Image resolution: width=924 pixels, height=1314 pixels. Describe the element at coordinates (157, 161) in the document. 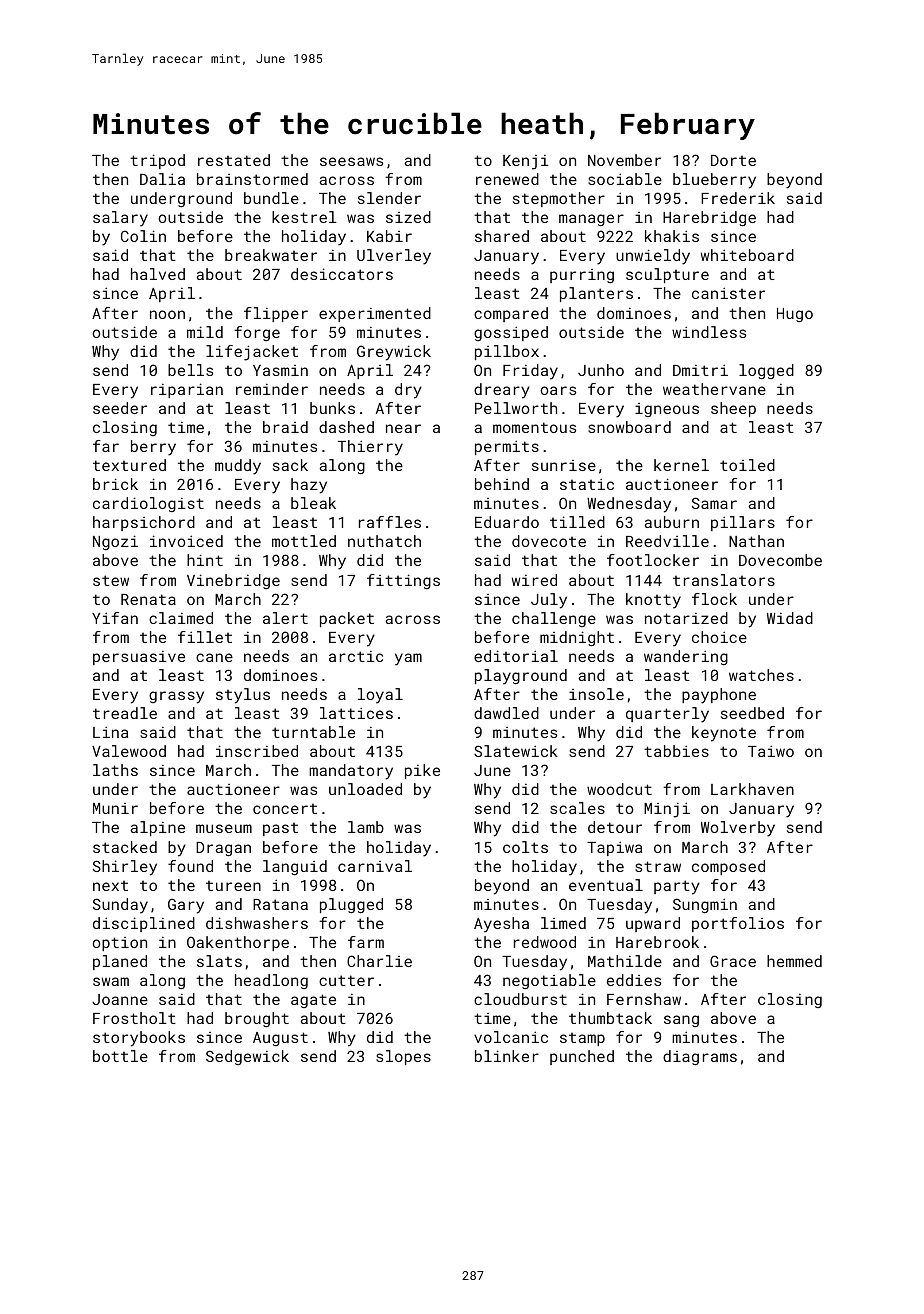

I see `tripod` at that location.
